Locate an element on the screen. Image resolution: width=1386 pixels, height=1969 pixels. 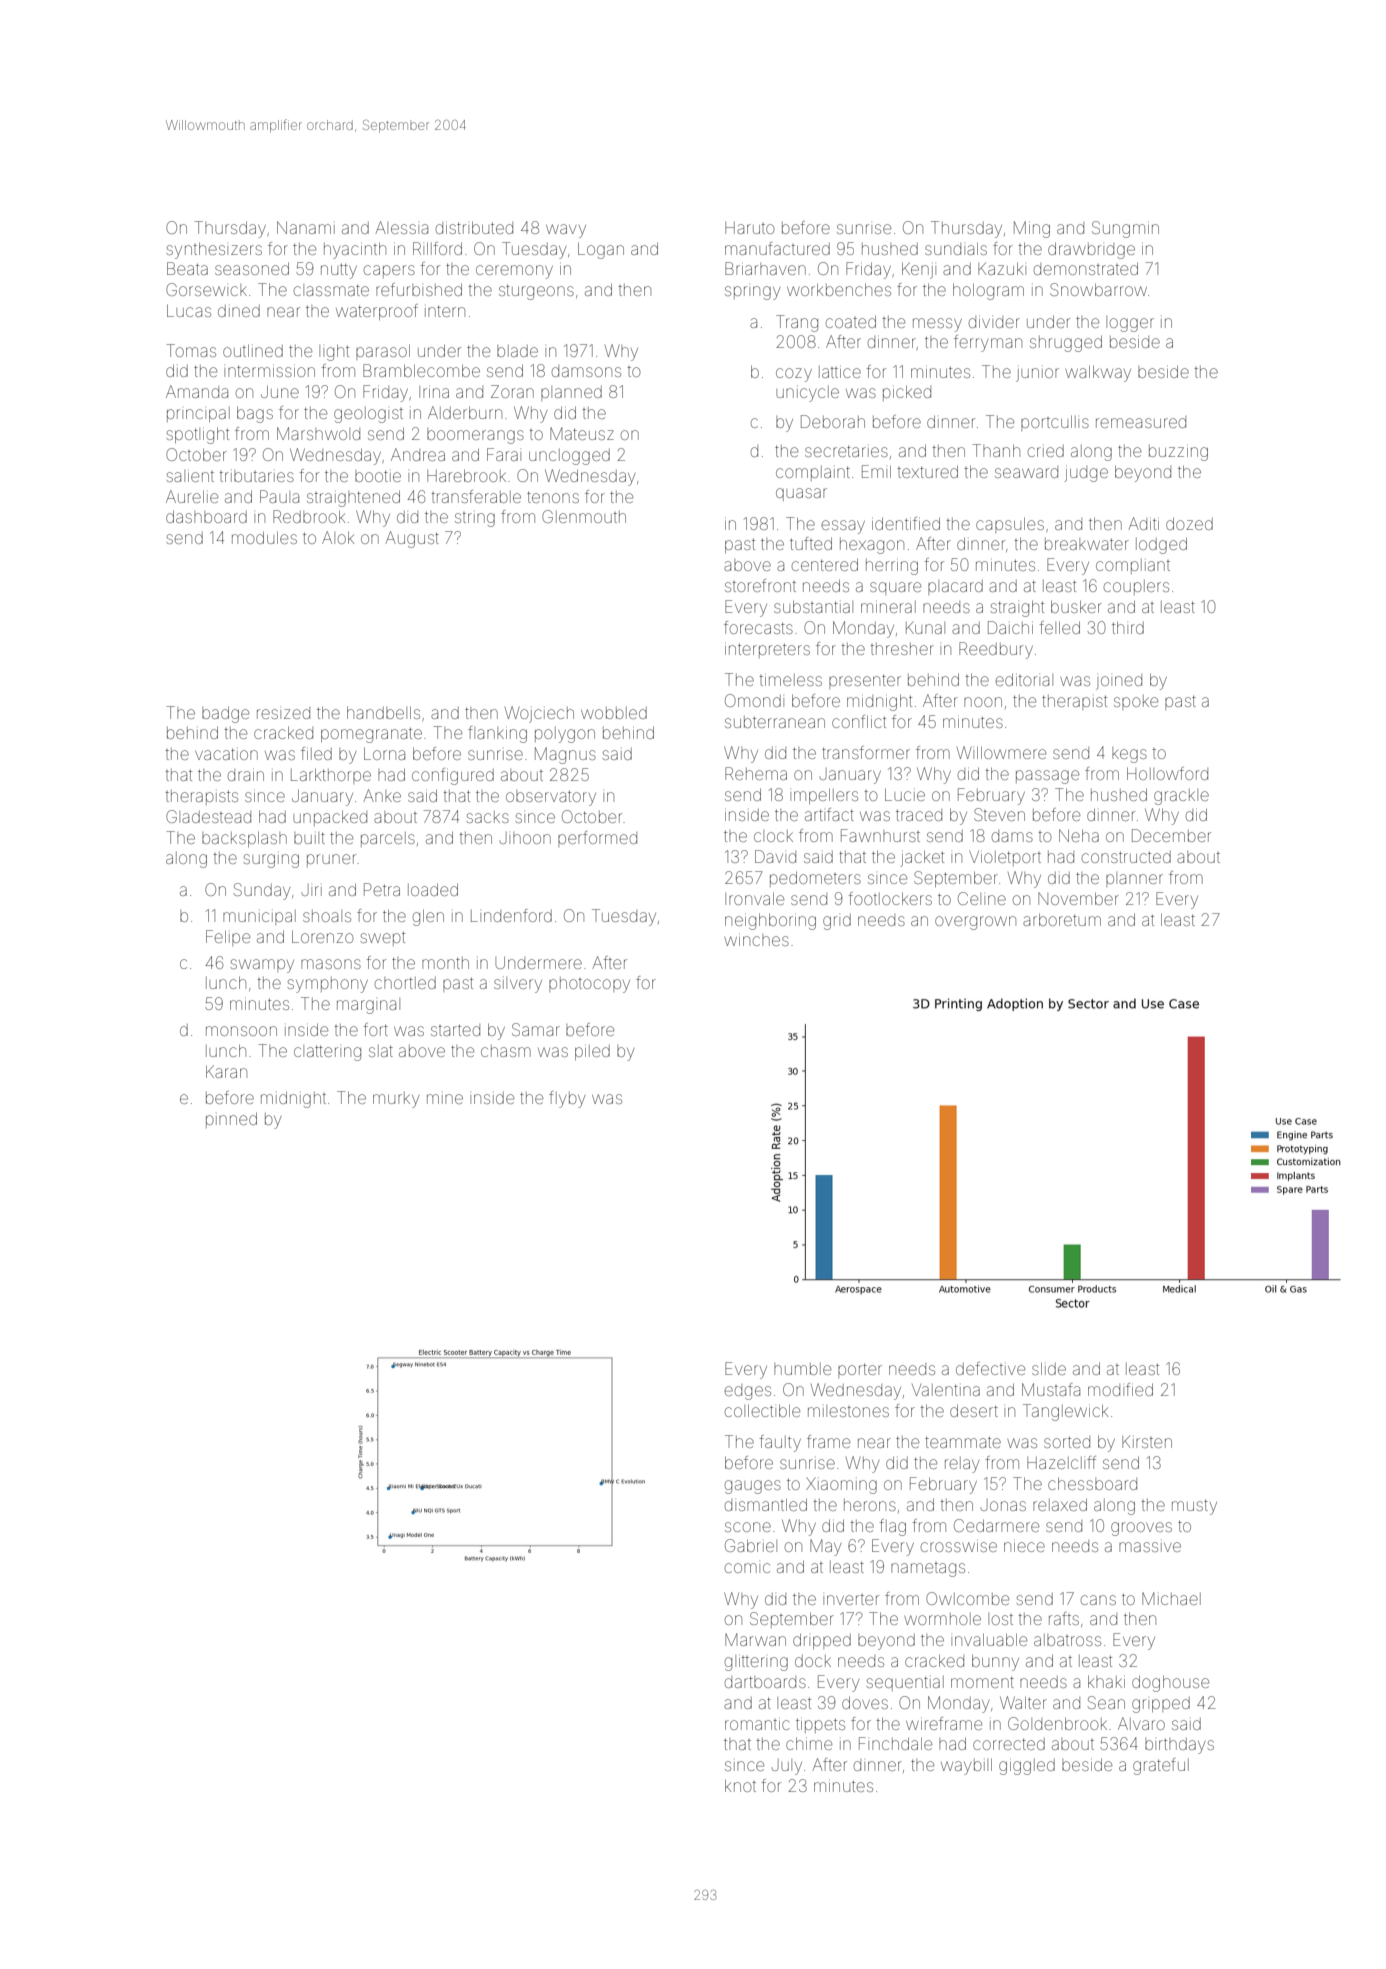
Wojciech is located at coordinates (539, 714).
